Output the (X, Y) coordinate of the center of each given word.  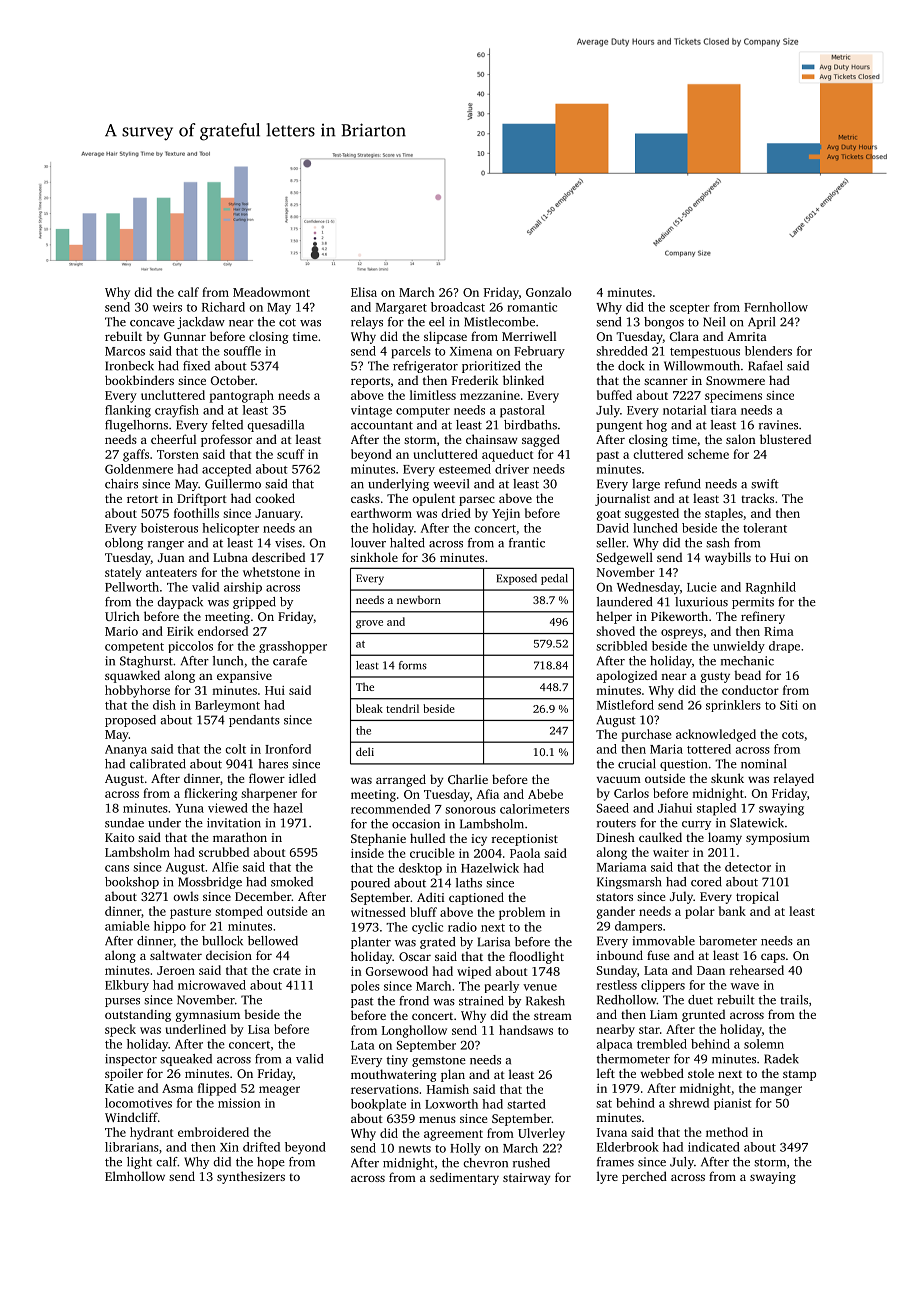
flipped (217, 1089)
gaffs (136, 455)
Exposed (516, 579)
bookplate (378, 1105)
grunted (703, 1015)
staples (724, 514)
